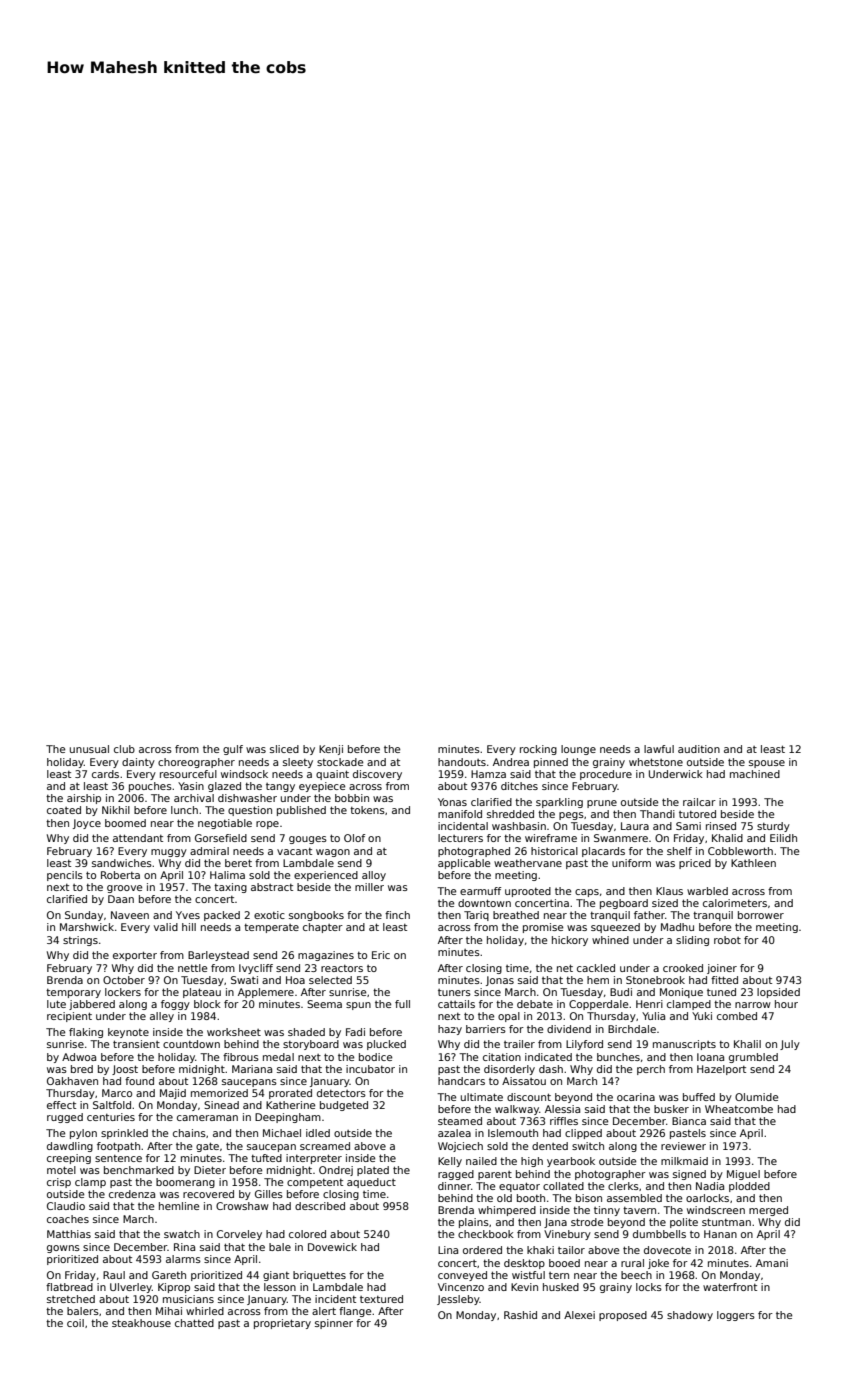 The width and height of the image is (849, 1400). Describe the element at coordinates (162, 1017) in the image. I see `alley` at that location.
